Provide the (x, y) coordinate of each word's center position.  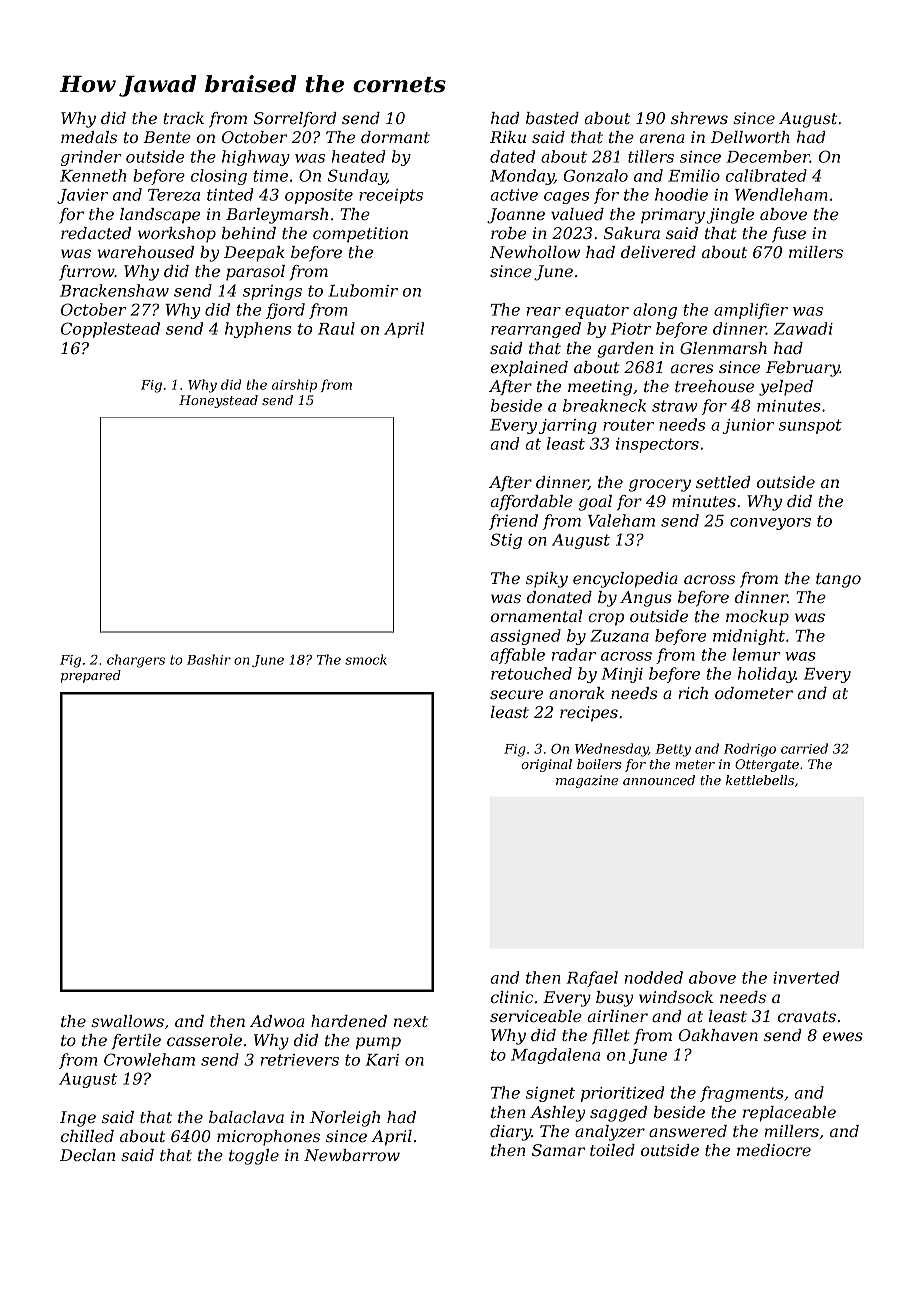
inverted (806, 977)
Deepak (254, 254)
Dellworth (750, 137)
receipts (391, 196)
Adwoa (277, 1021)
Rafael (592, 979)
